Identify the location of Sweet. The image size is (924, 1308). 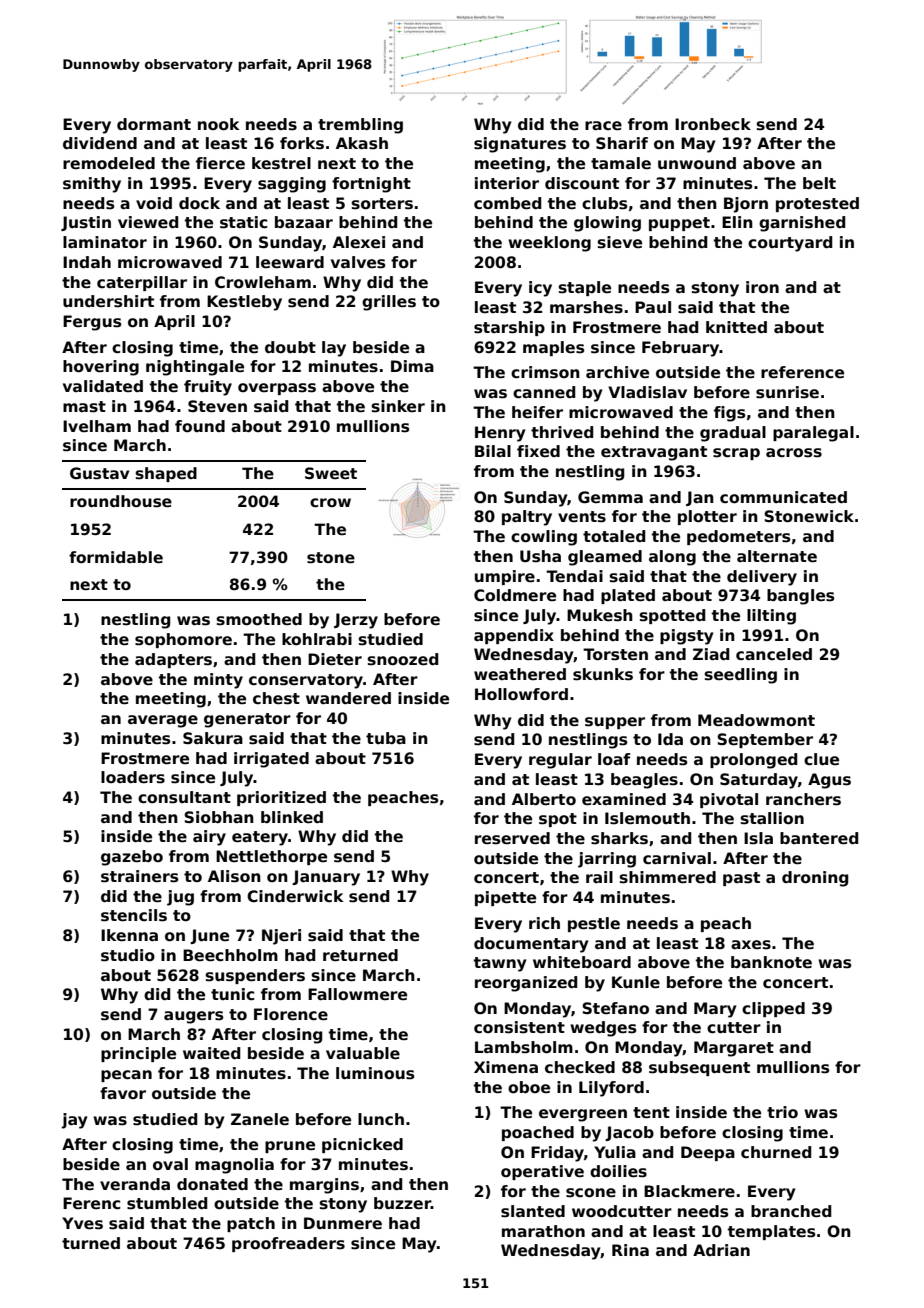
(331, 473).
